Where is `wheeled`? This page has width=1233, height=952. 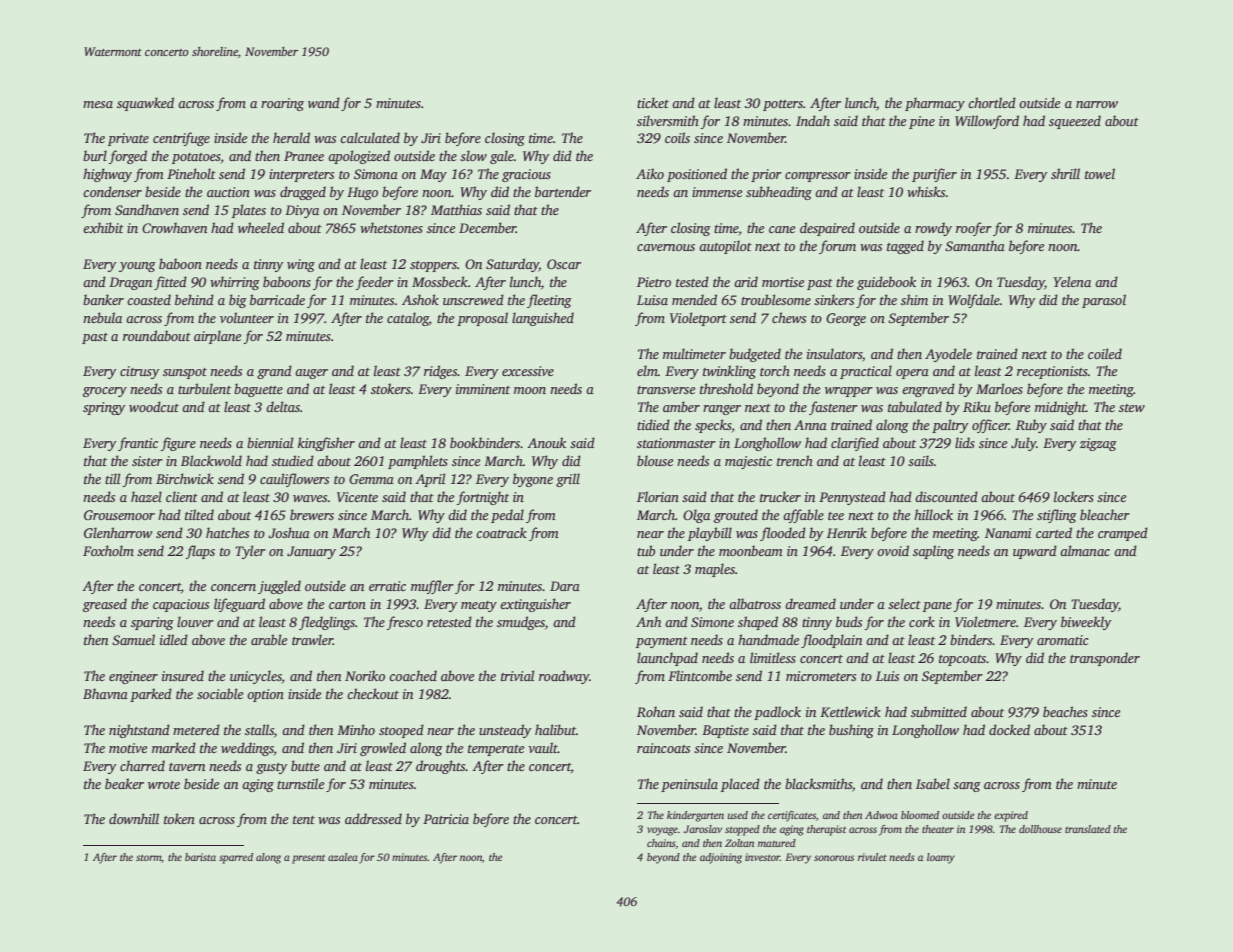
wheeled is located at coordinates (261, 227).
